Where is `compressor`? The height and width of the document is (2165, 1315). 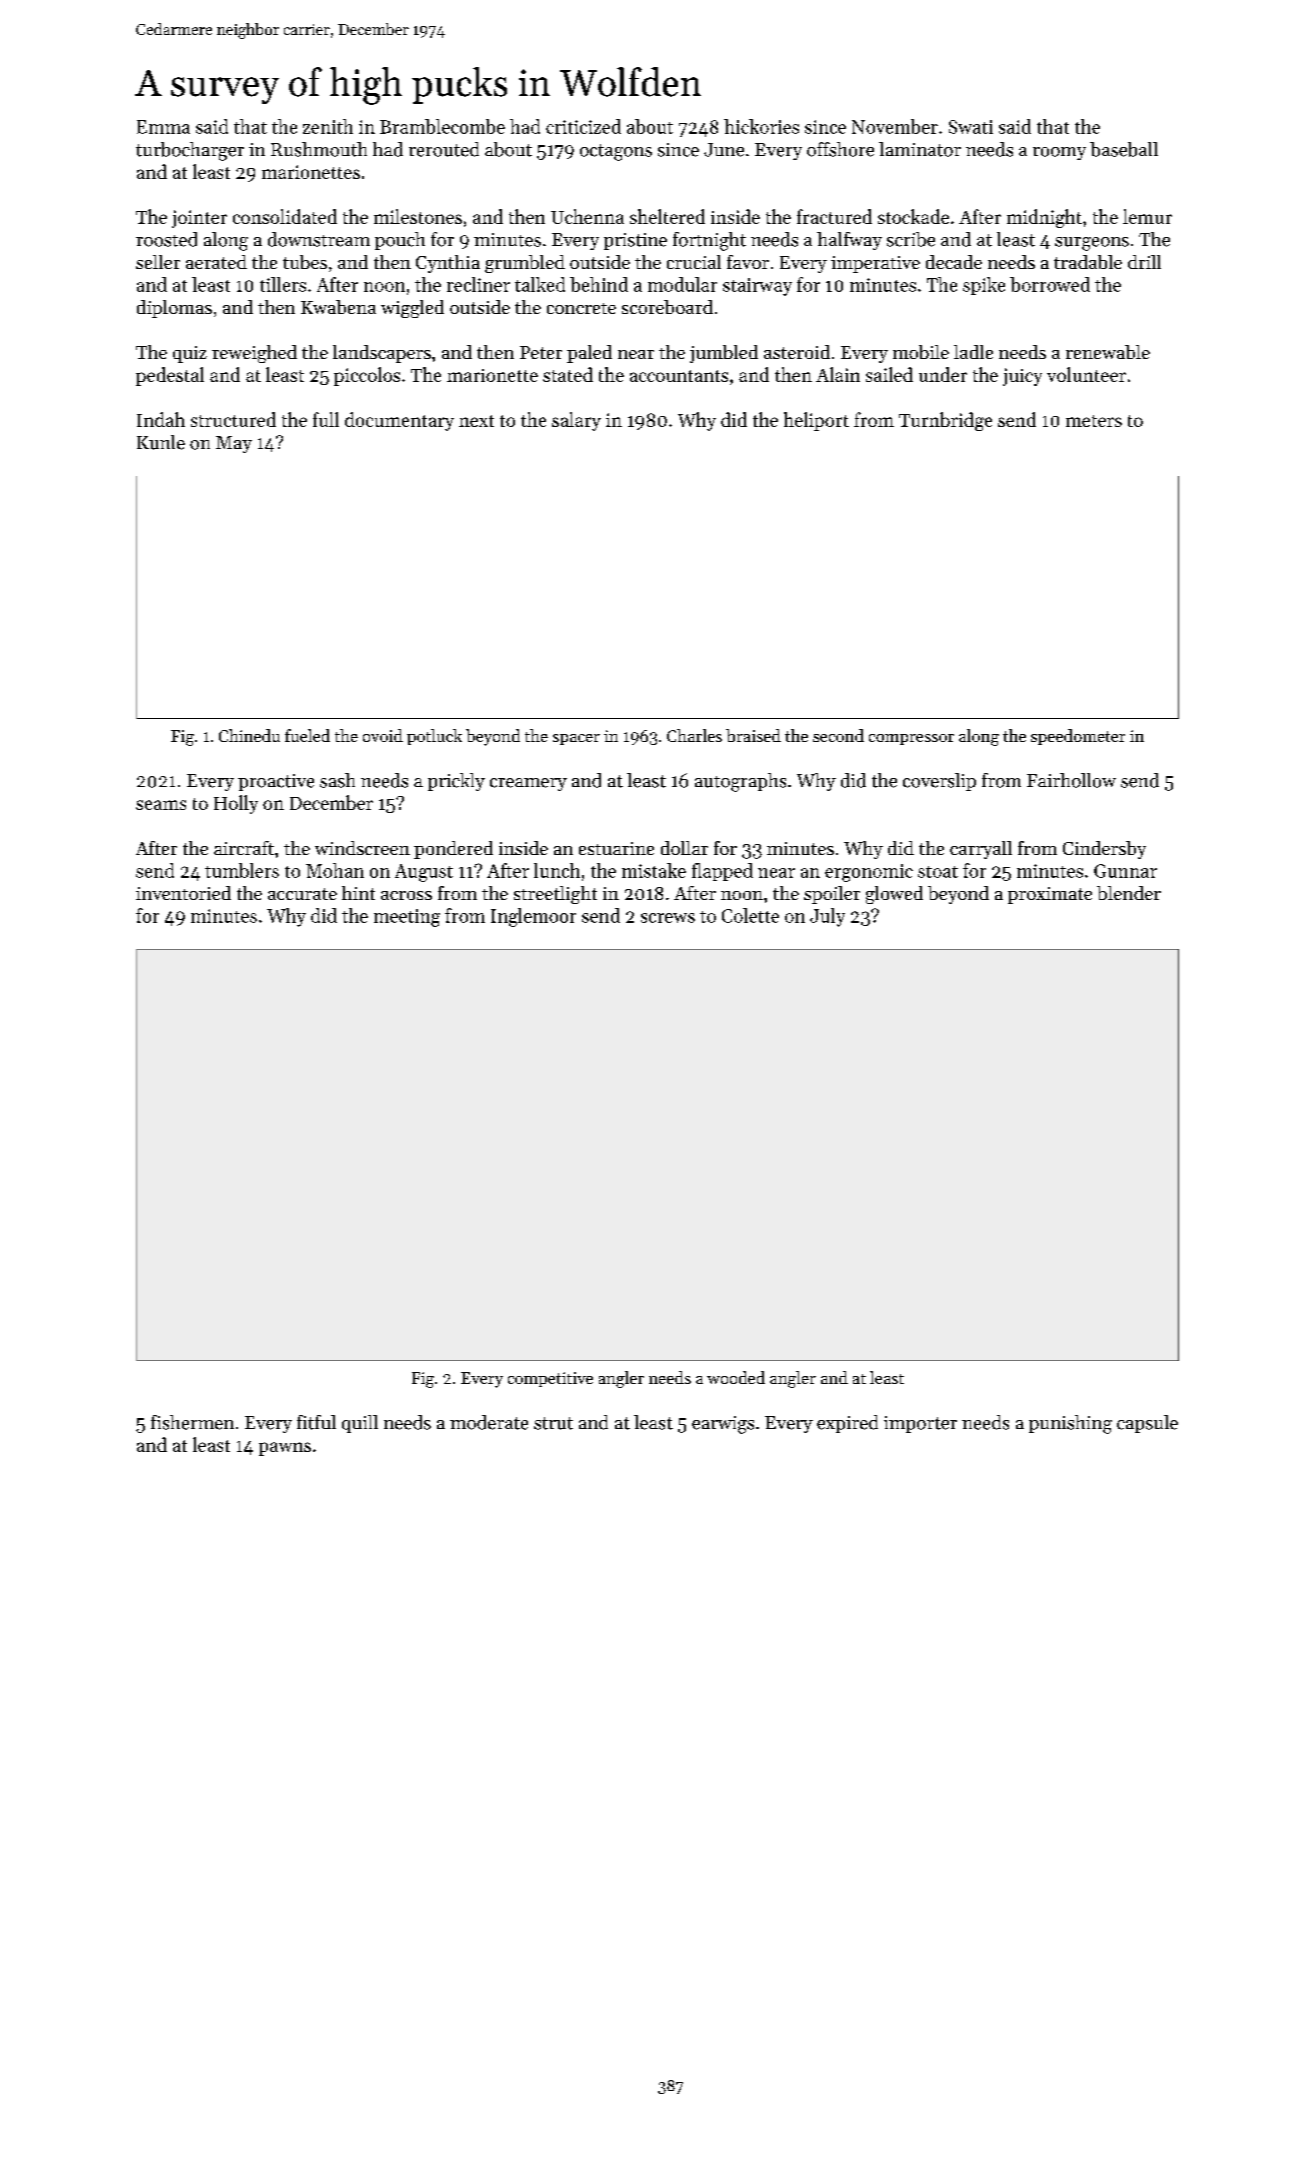 compressor is located at coordinates (911, 739).
